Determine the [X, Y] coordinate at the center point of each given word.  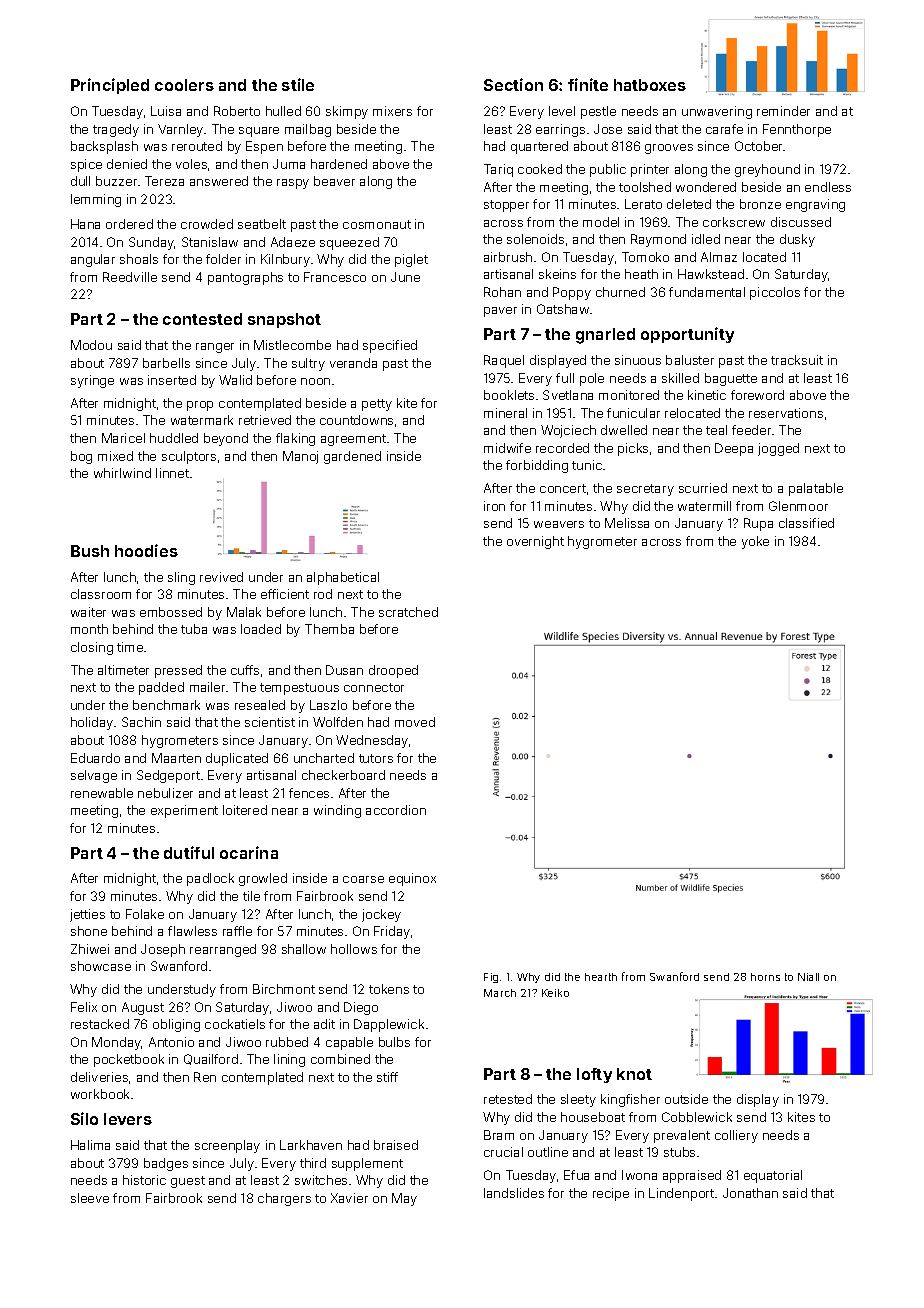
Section [513, 84]
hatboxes [650, 85]
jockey [381, 915]
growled [263, 879]
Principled [110, 86]
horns [765, 977]
